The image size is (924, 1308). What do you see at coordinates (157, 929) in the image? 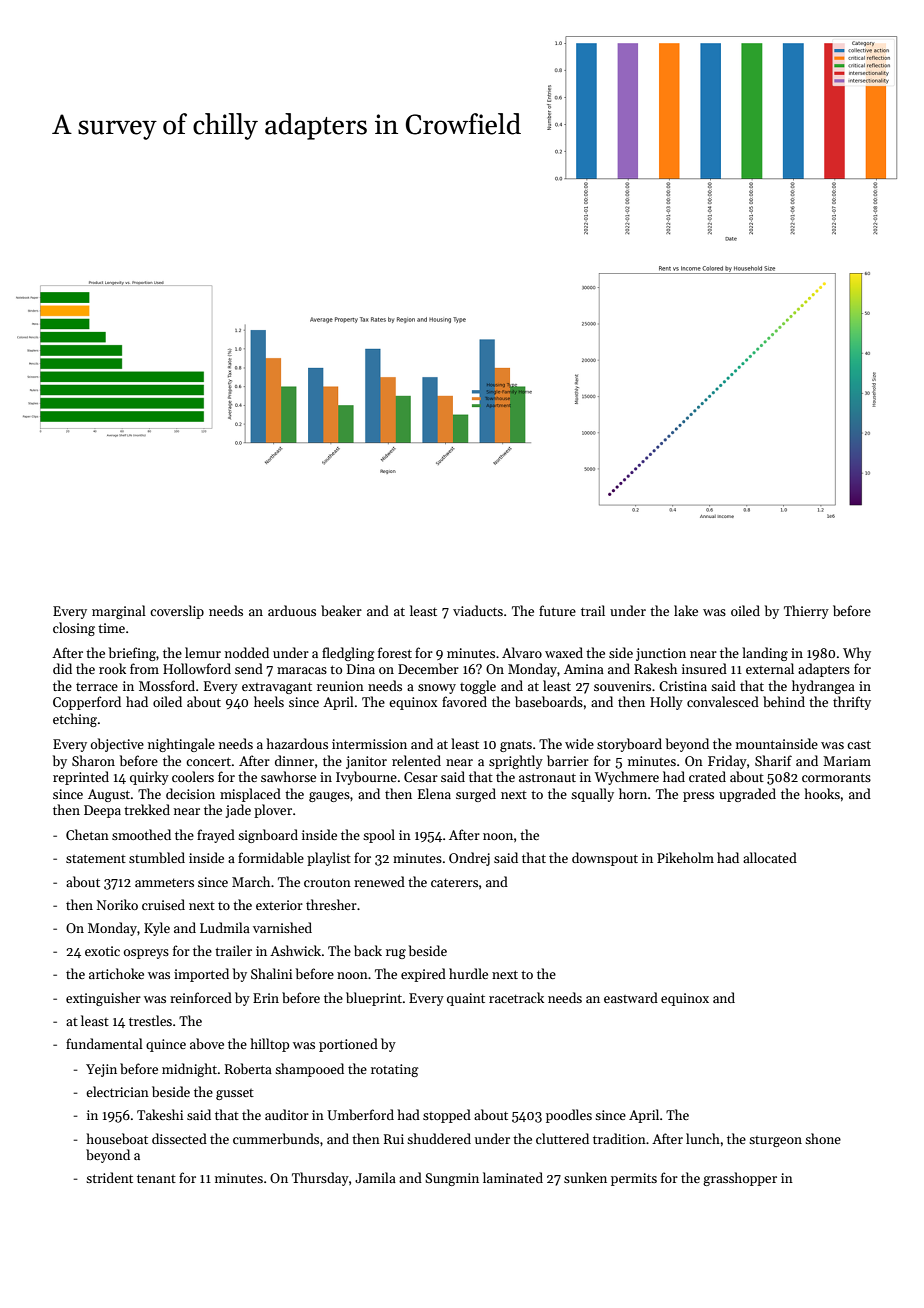
I see `Kyle` at bounding box center [157, 929].
